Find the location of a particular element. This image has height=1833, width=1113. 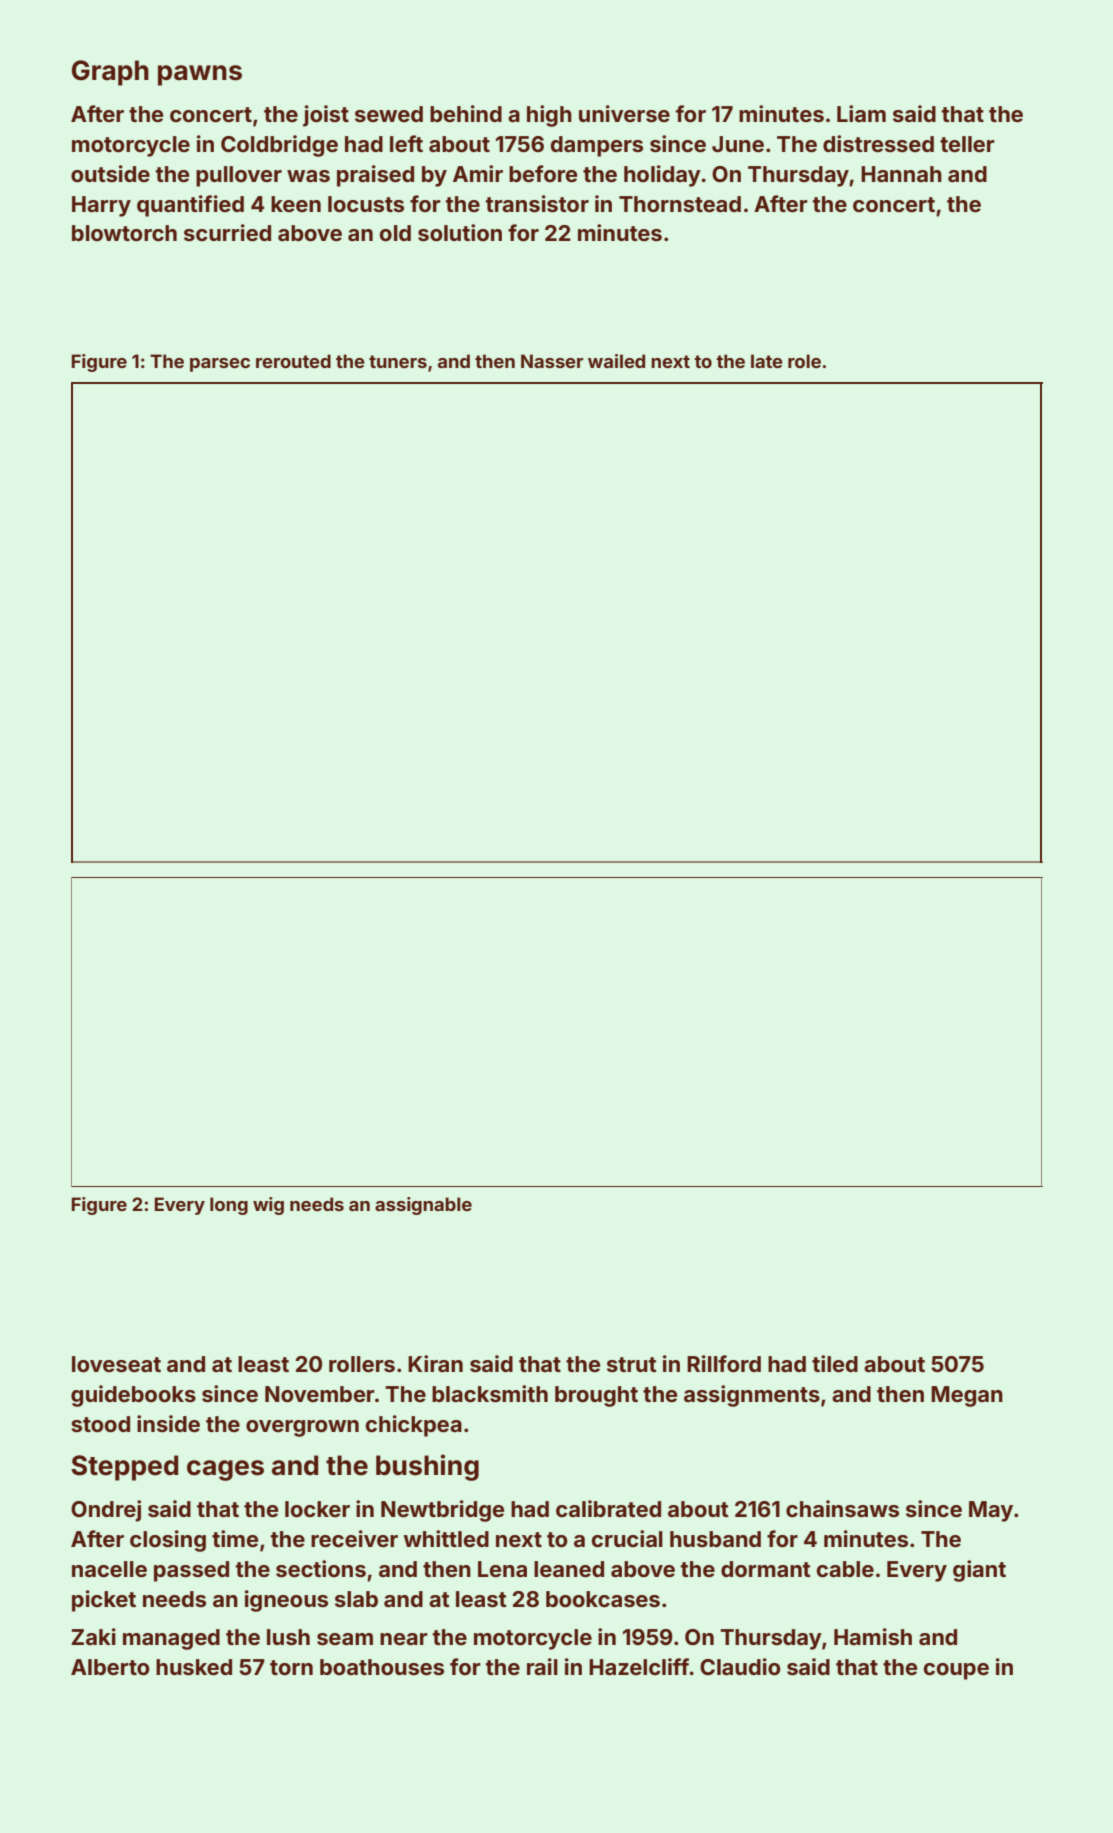

calibrated is located at coordinates (608, 1508).
